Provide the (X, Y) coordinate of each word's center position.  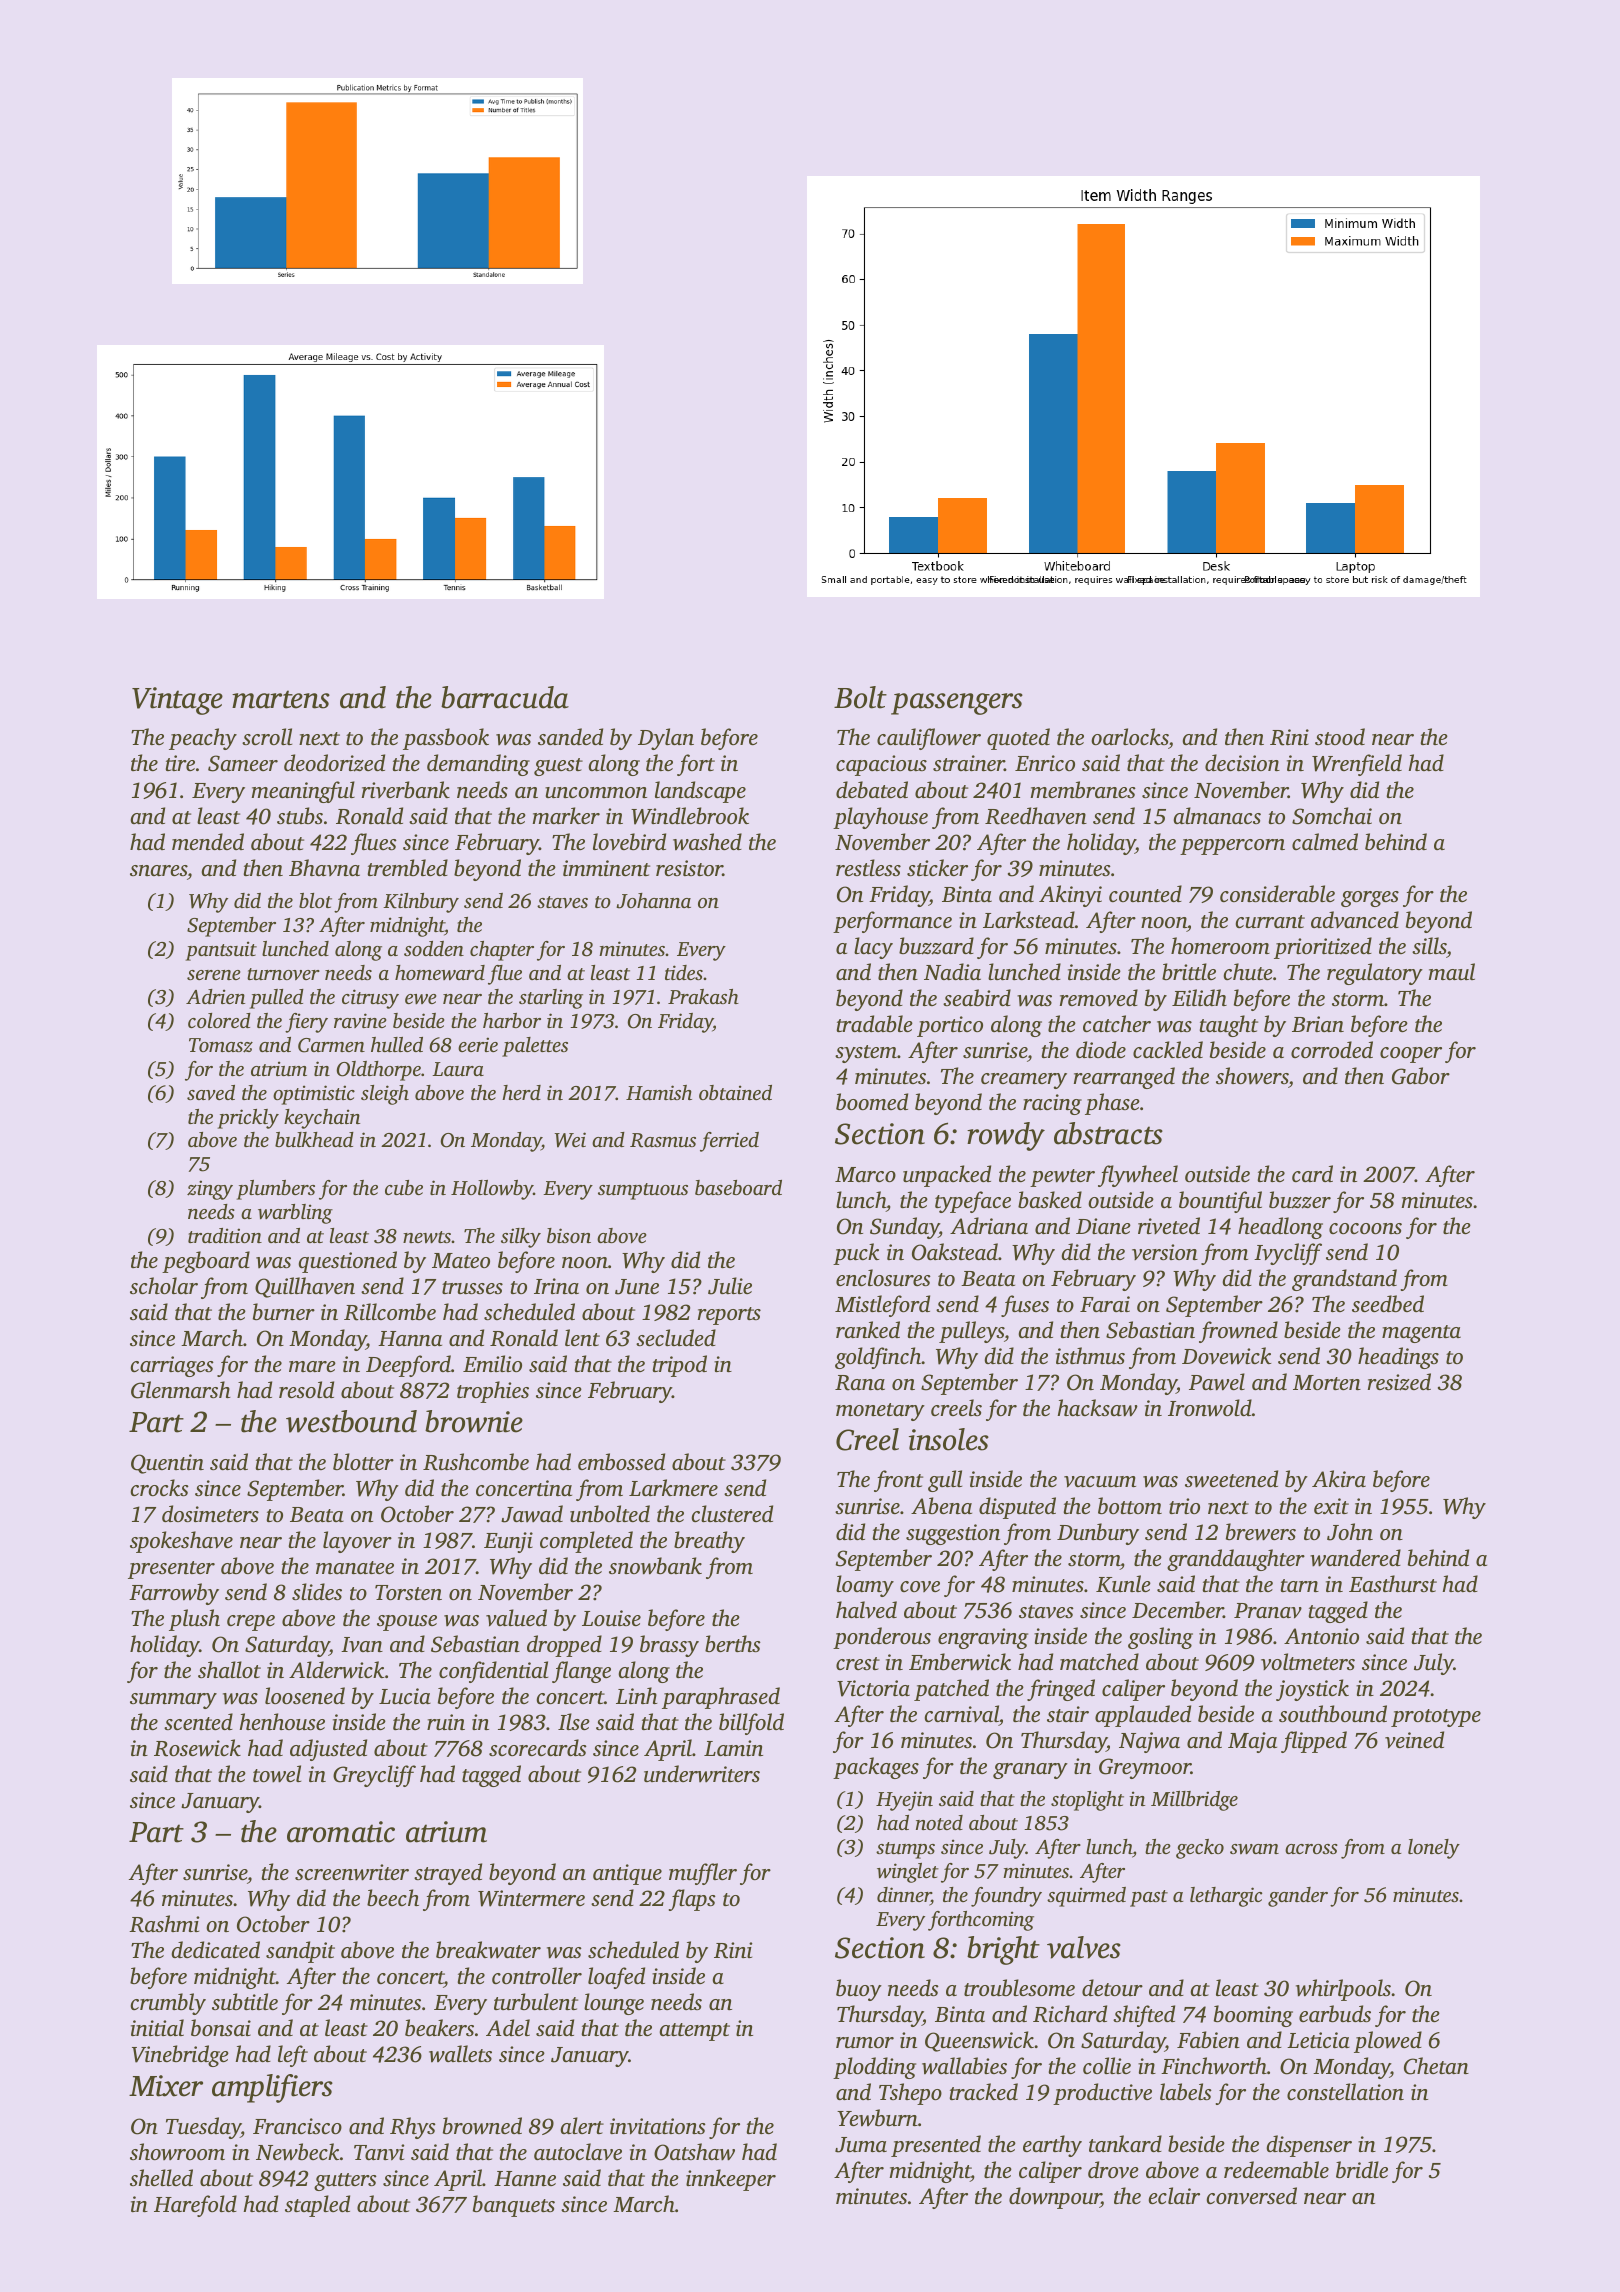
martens (281, 699)
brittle (1189, 971)
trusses (472, 1287)
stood (1340, 736)
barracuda (505, 697)
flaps (692, 1900)
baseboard (738, 1187)
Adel (508, 2027)
